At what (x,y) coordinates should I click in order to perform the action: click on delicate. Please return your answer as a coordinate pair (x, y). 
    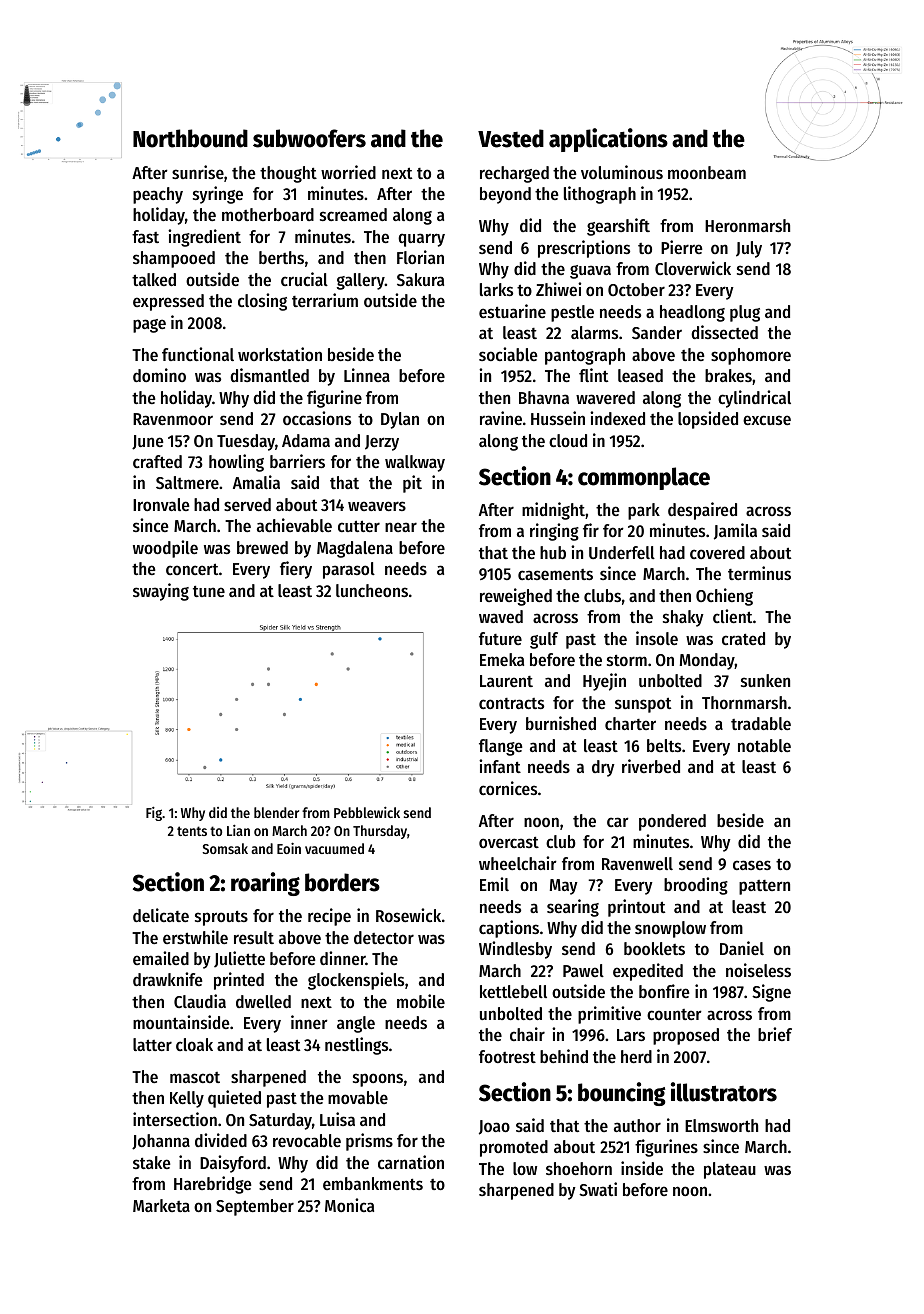
    Looking at the image, I should click on (161, 915).
